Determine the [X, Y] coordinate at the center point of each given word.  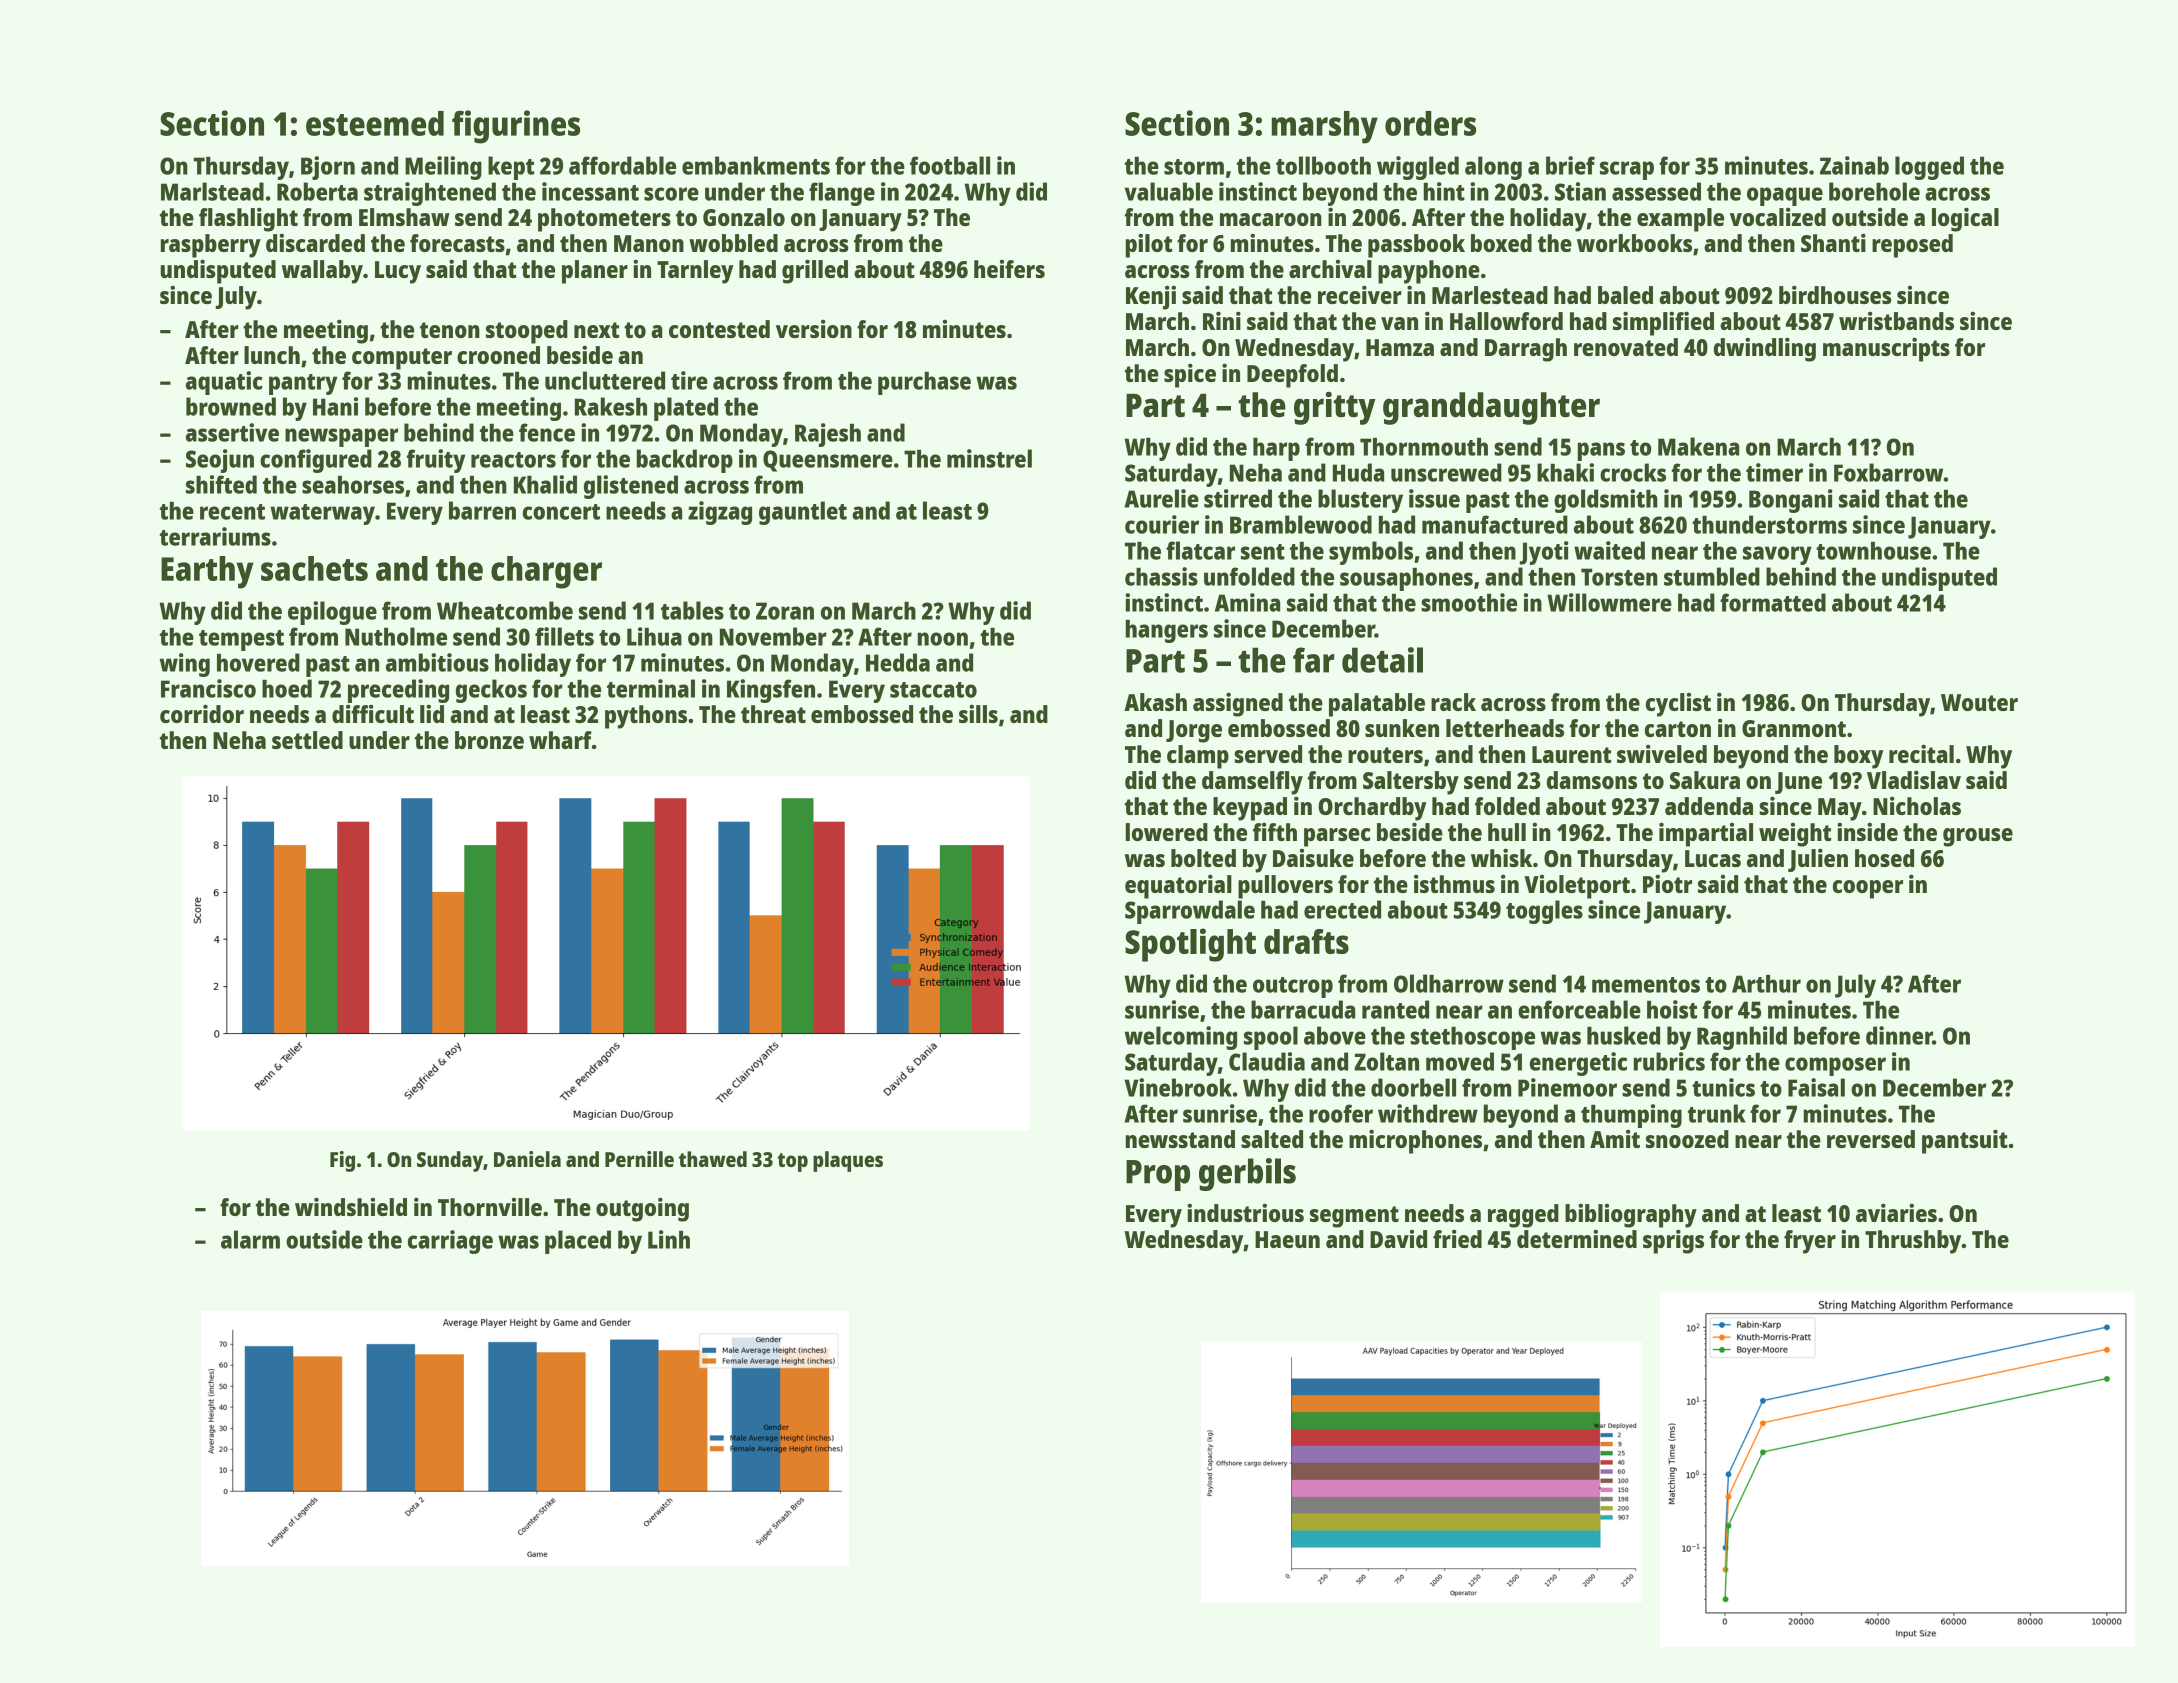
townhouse [1873, 551]
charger [546, 572]
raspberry [211, 246]
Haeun [1287, 1239]
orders [1430, 123]
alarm [250, 1239]
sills [978, 714]
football [950, 165]
